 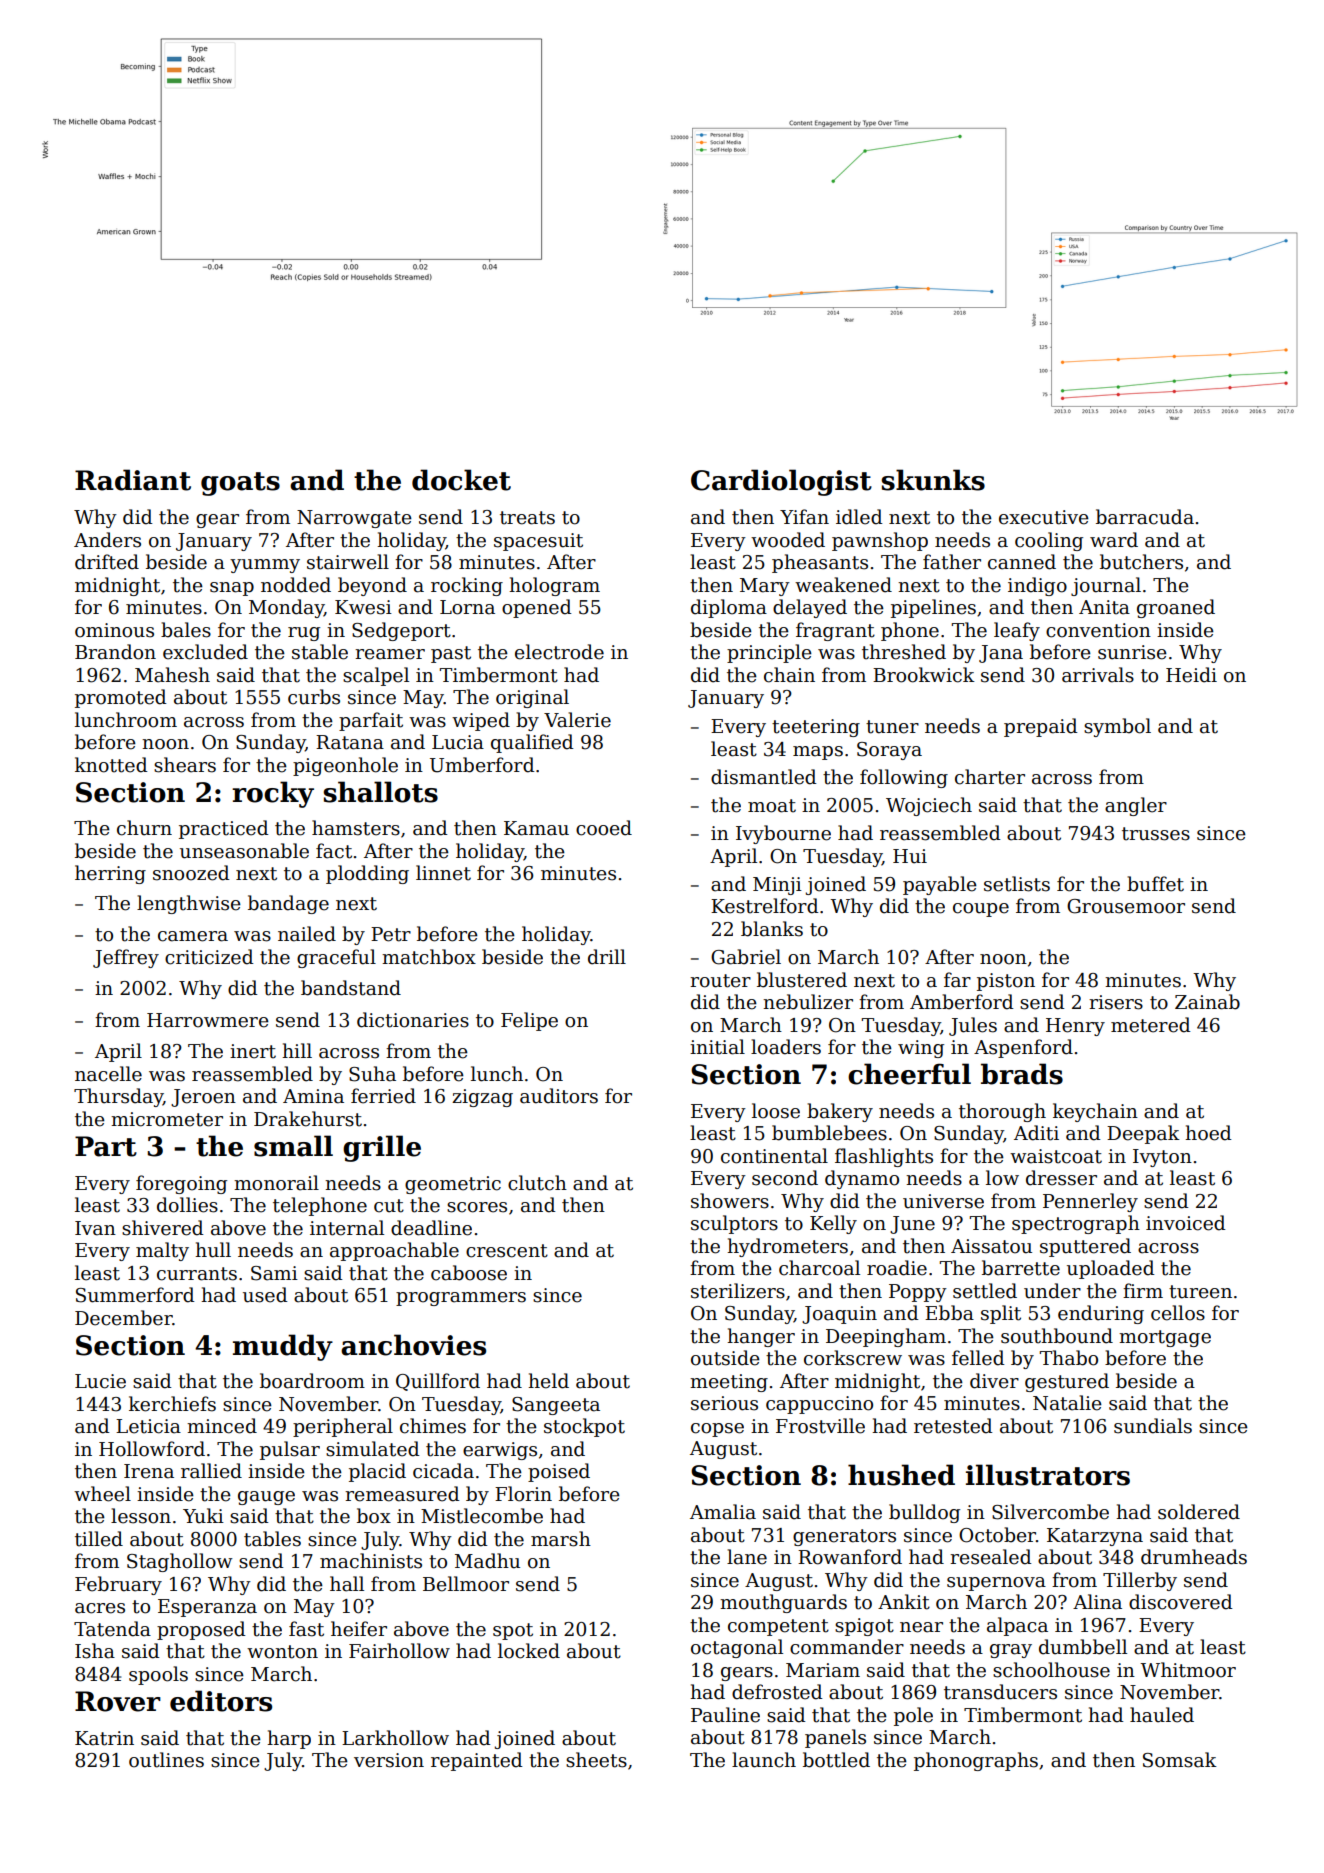 What do you see at coordinates (1176, 608) in the document?
I see `groaned` at bounding box center [1176, 608].
